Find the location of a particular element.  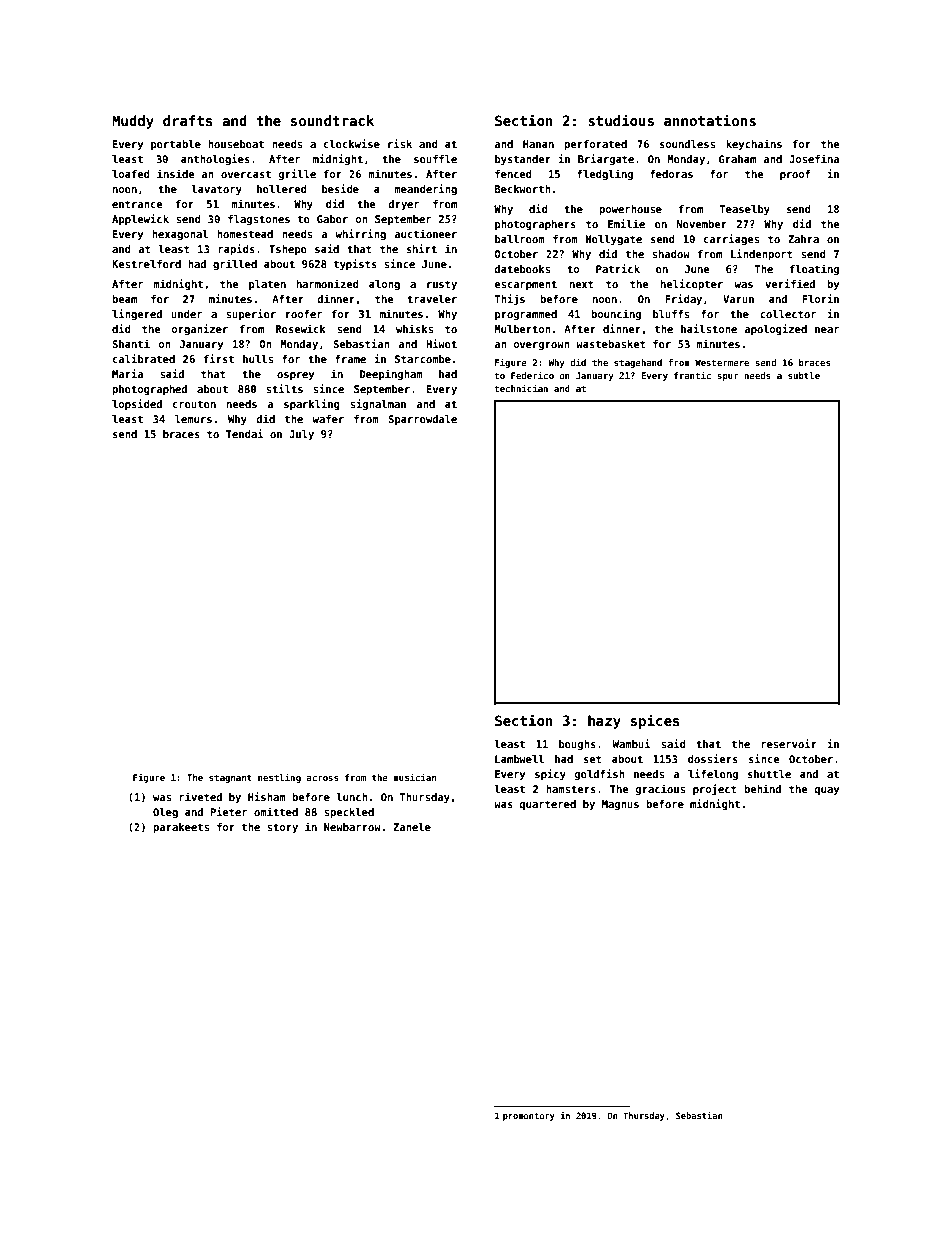

subtle is located at coordinates (804, 375).
